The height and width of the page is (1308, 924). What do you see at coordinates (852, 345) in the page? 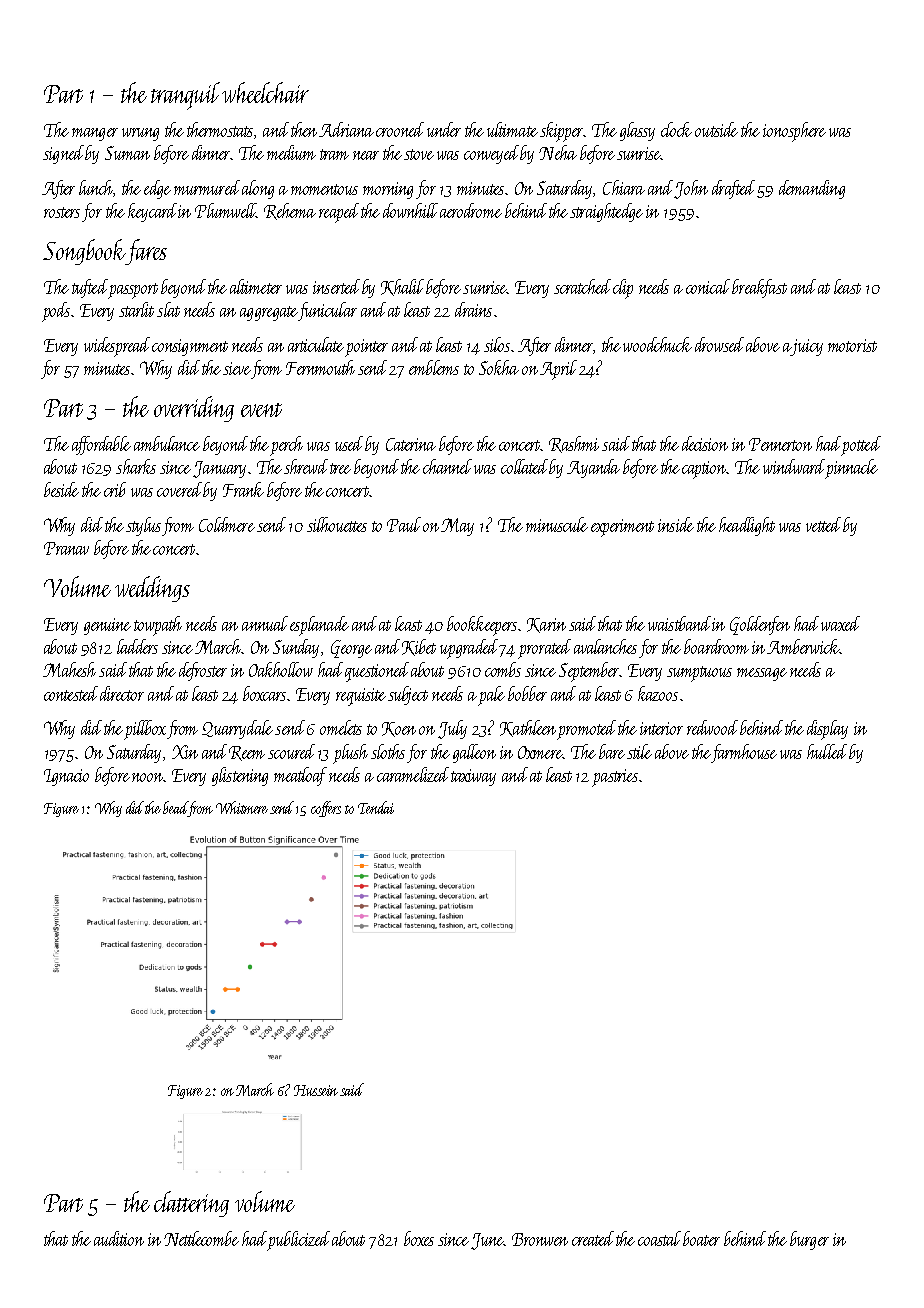
I see `motorist` at bounding box center [852, 345].
